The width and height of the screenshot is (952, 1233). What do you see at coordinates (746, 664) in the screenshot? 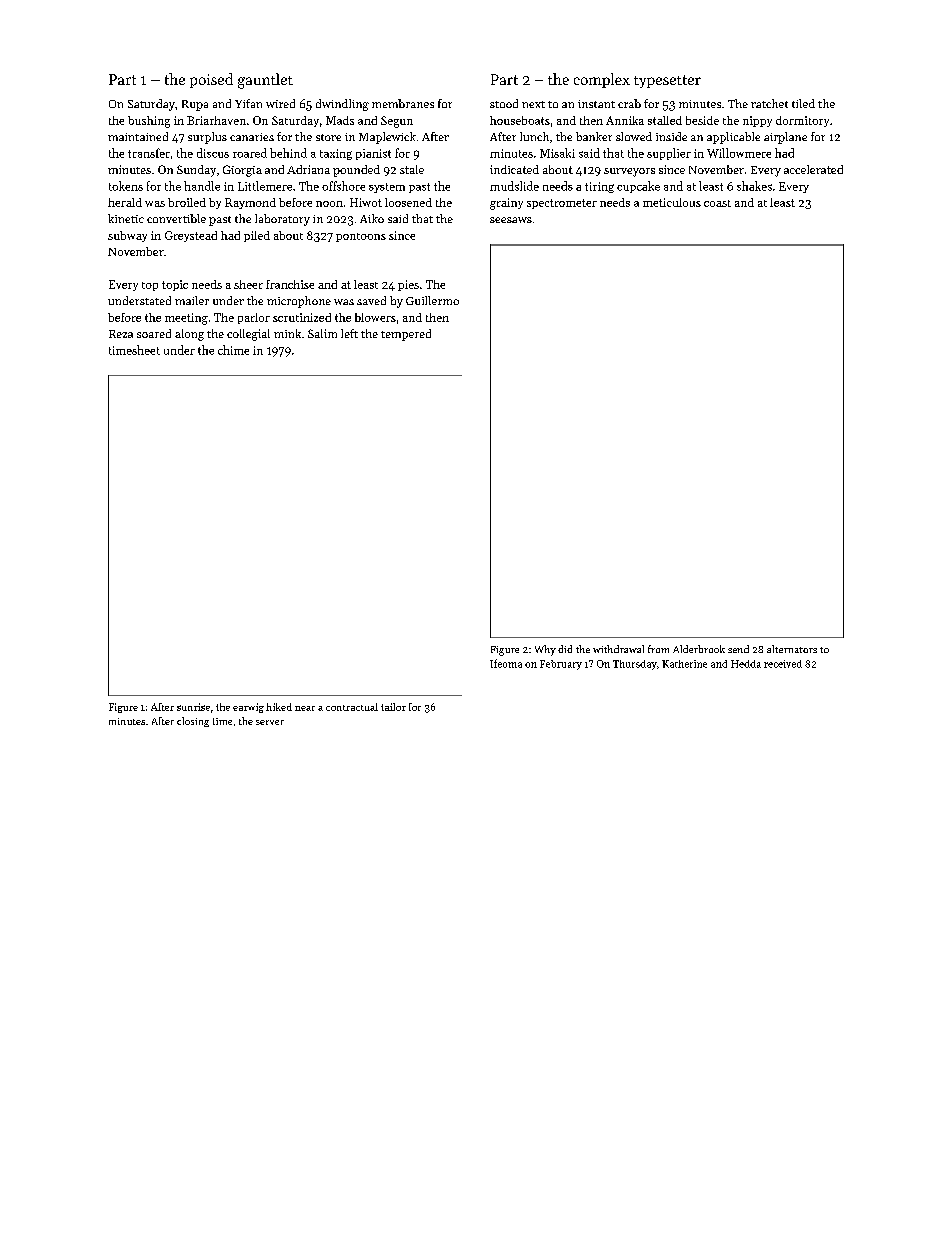
I see `Hedda` at bounding box center [746, 664].
